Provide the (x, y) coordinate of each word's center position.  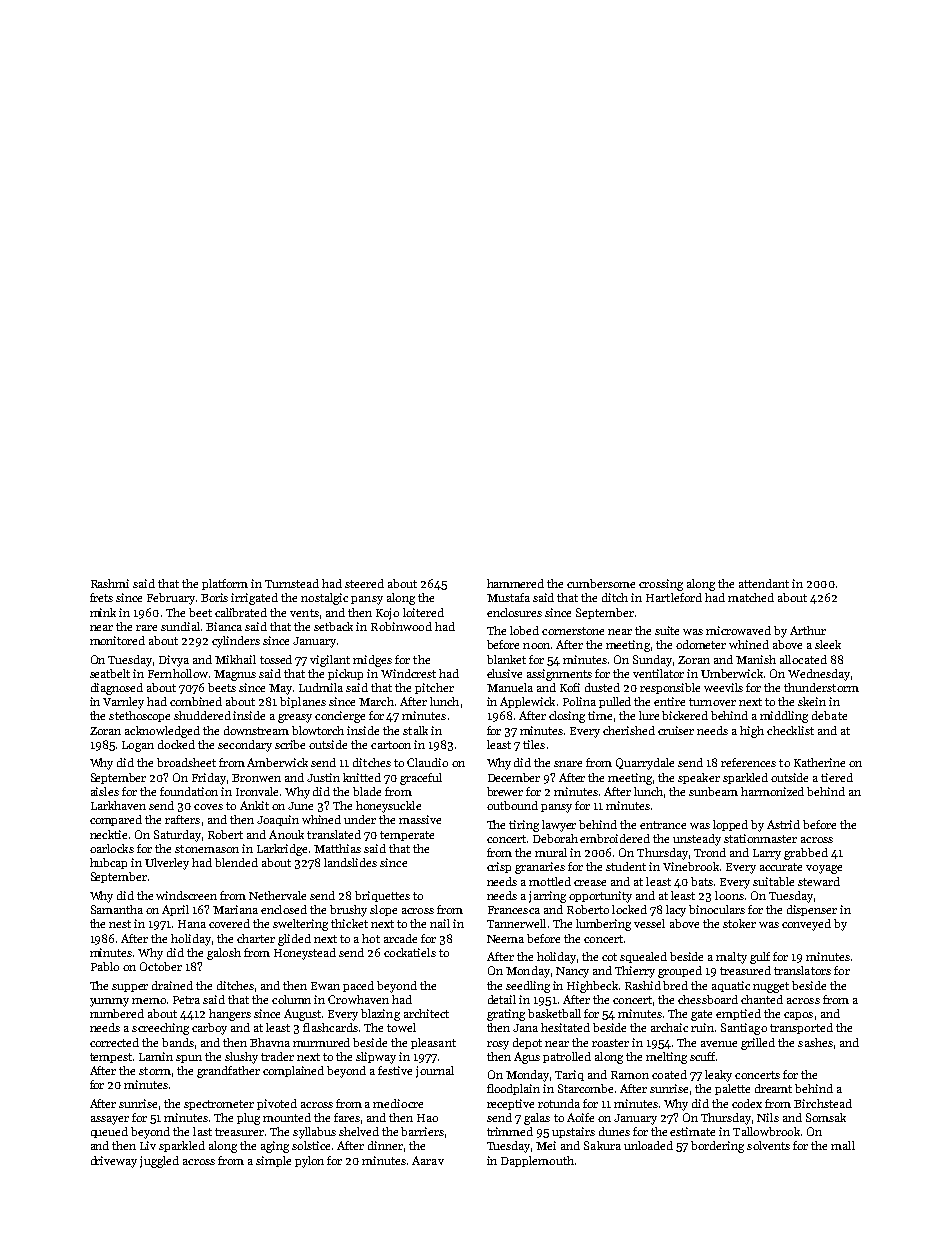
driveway (114, 1162)
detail (502, 999)
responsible (670, 688)
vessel (649, 923)
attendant (764, 583)
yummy (109, 1002)
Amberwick (277, 762)
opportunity (600, 897)
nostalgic (324, 599)
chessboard (708, 999)
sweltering (300, 925)
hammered (515, 583)
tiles (534, 744)
